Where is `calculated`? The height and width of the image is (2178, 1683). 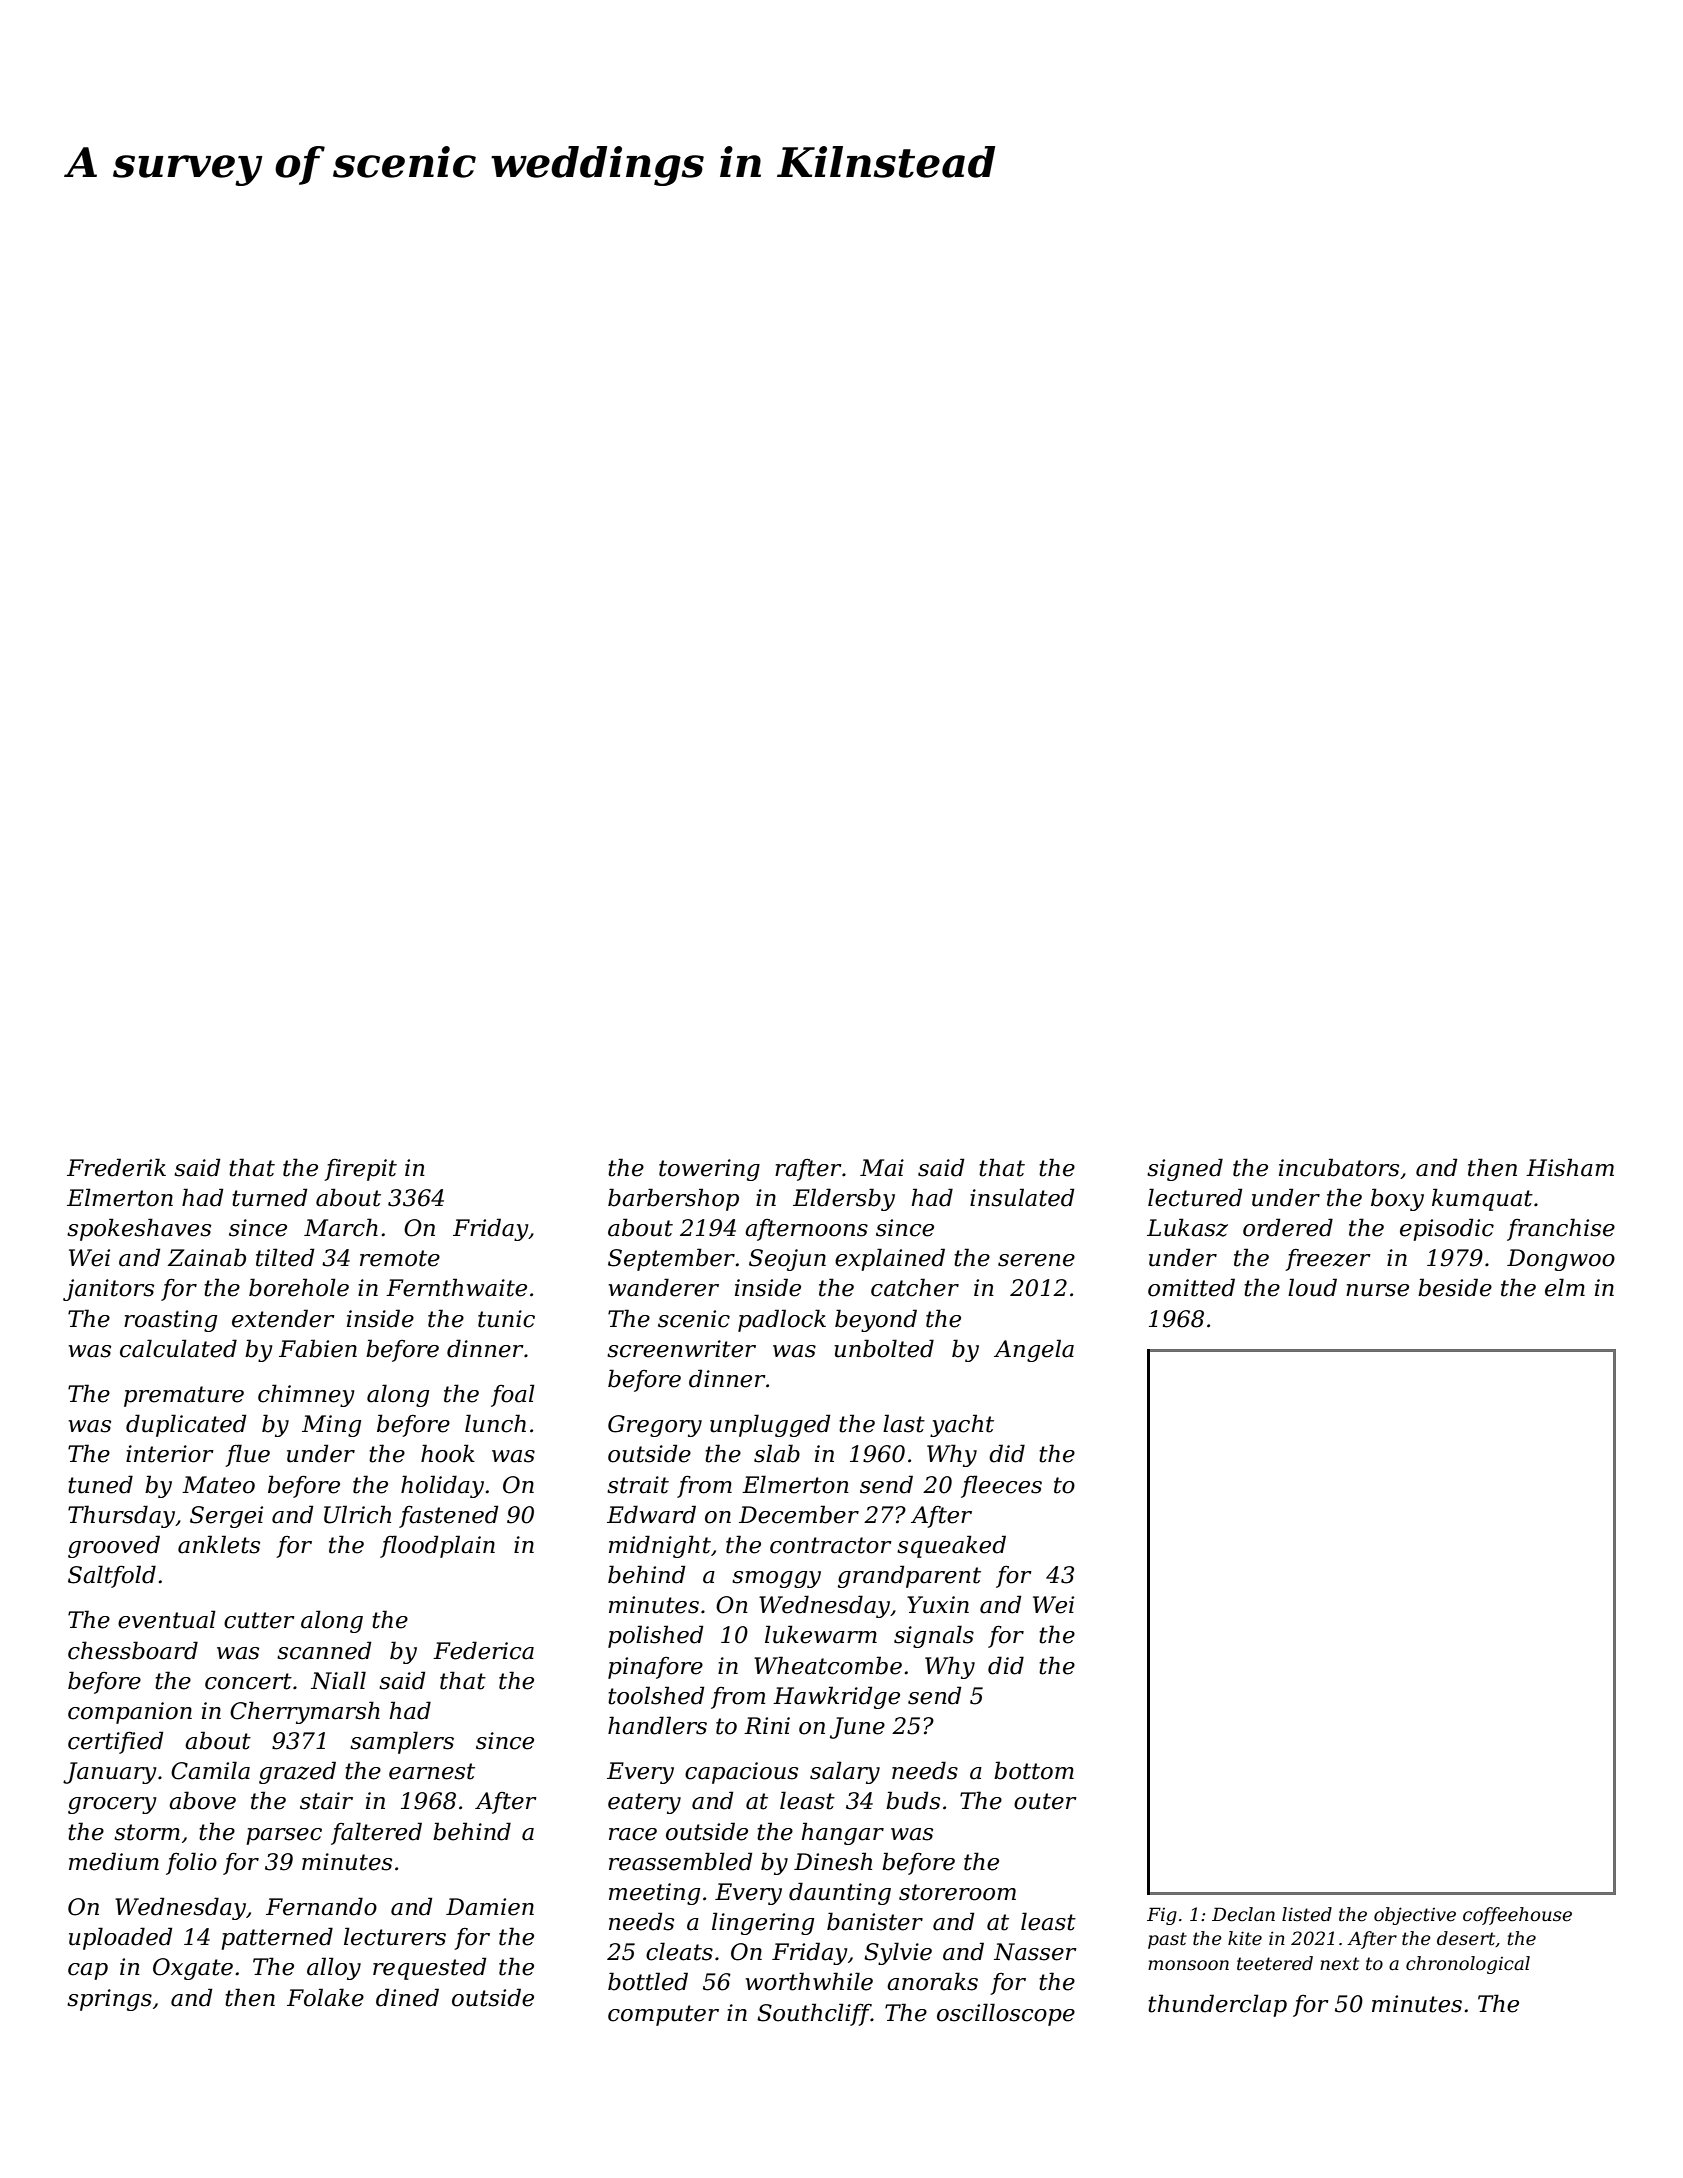 calculated is located at coordinates (178, 1348).
